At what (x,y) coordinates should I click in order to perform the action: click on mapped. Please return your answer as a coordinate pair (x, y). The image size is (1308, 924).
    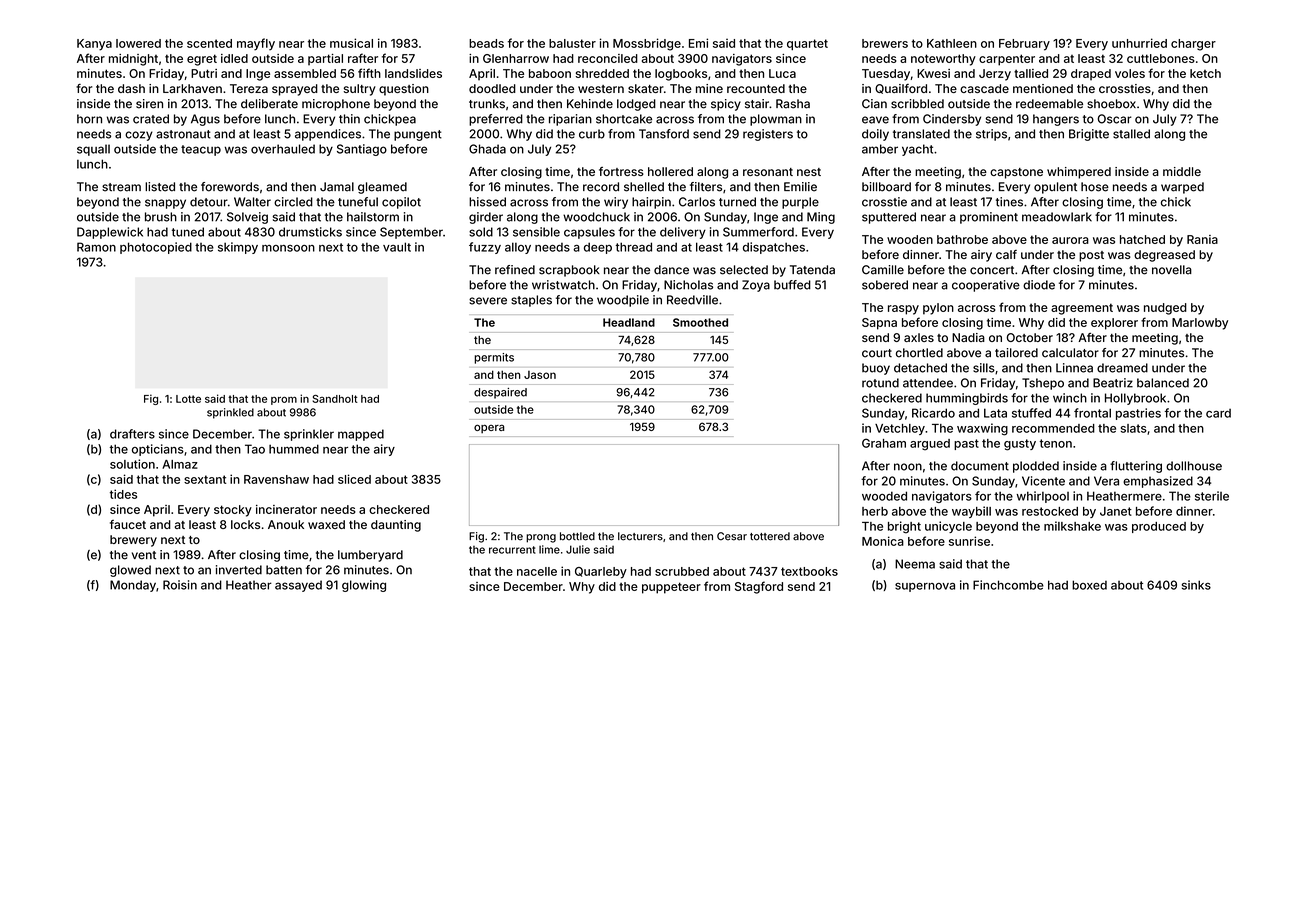
    Looking at the image, I should click on (361, 435).
